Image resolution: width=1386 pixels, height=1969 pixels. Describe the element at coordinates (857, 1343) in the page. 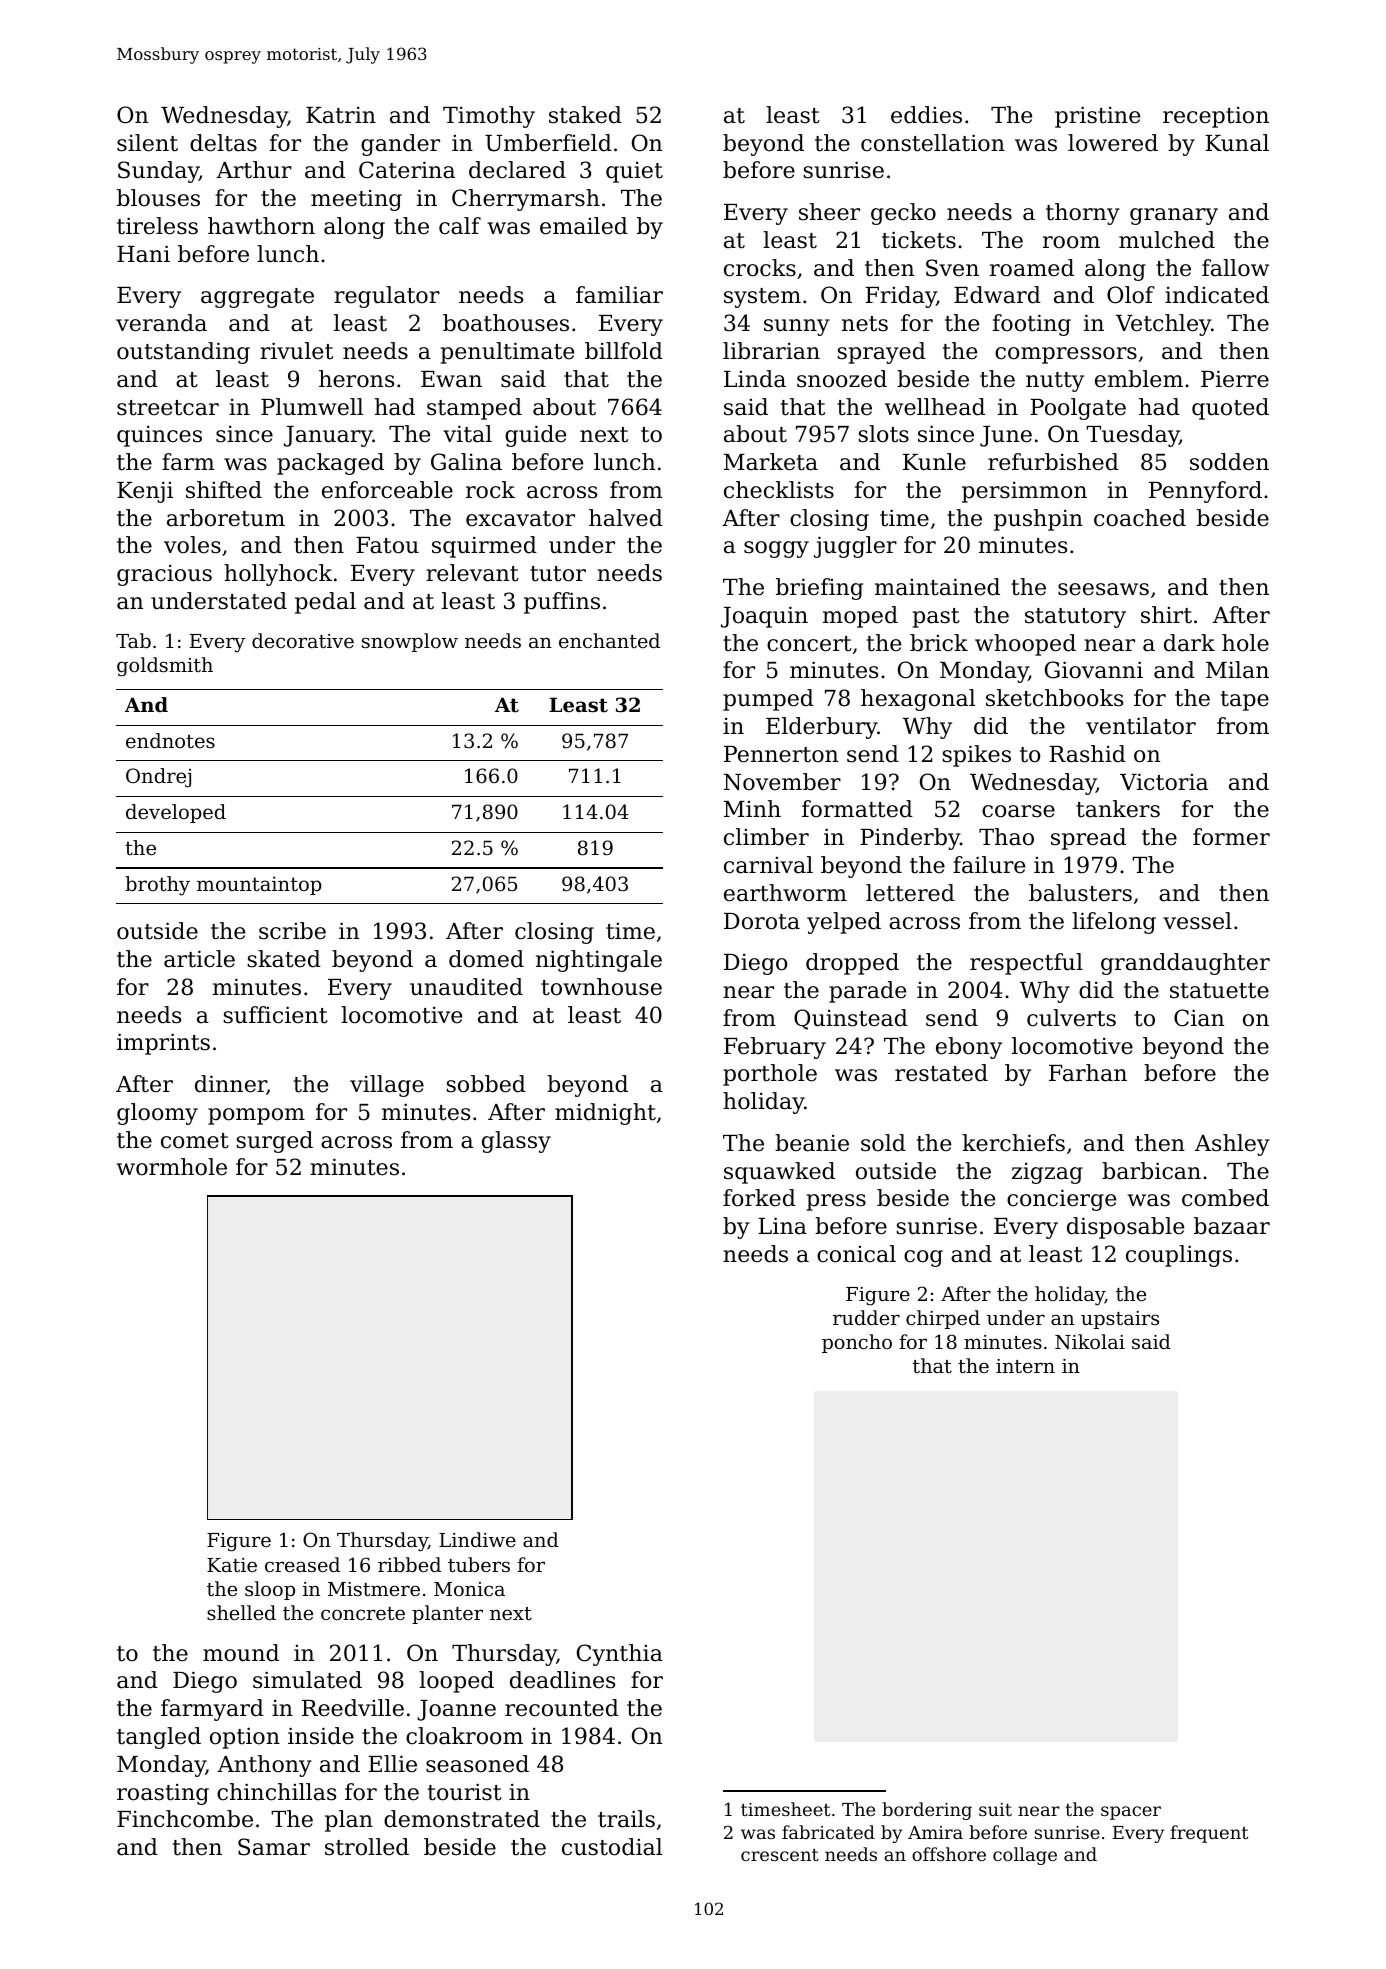

I see `poncho` at that location.
